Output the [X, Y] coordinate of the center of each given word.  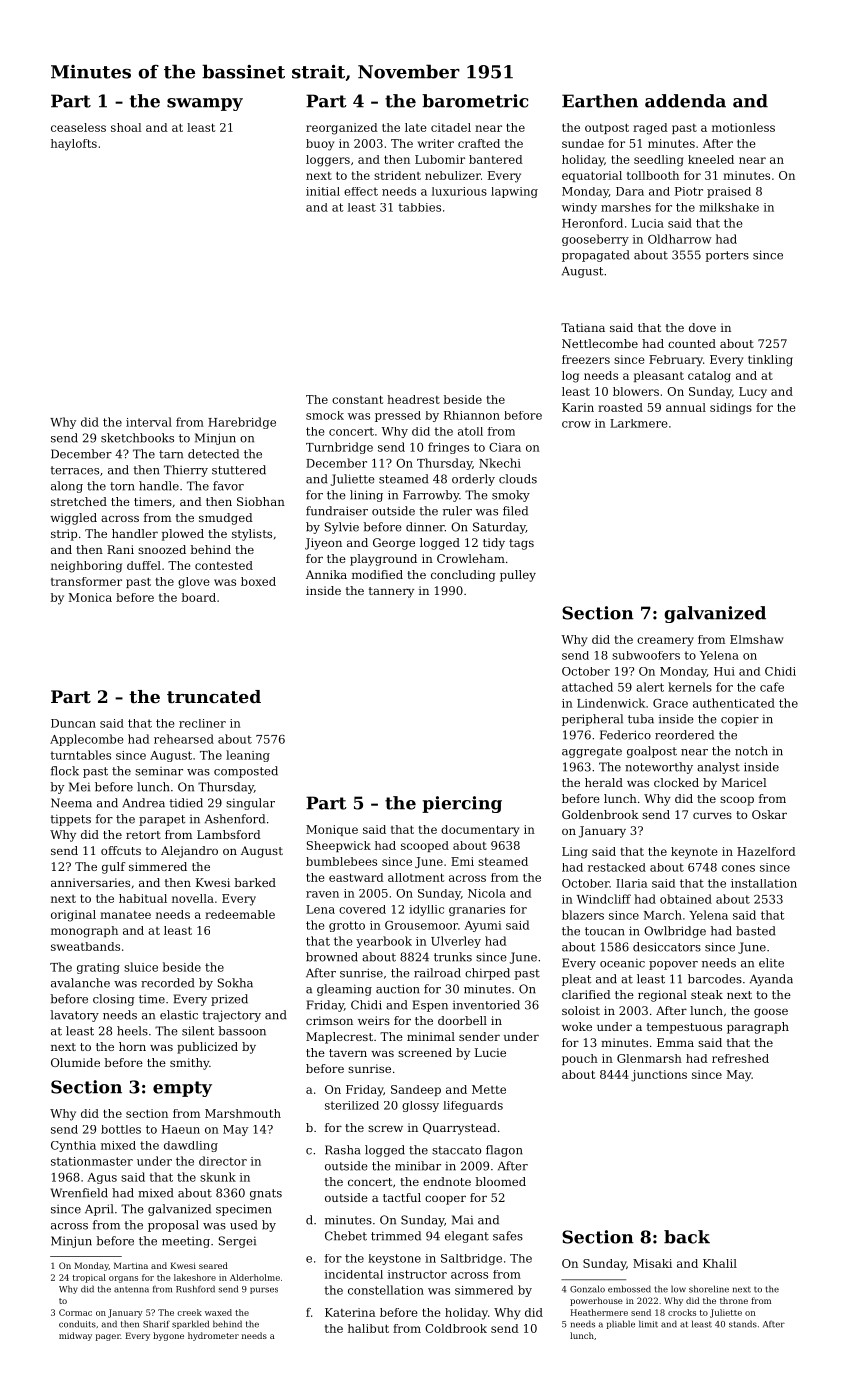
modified [377, 574]
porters [727, 256]
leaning [248, 756]
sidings [731, 409]
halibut [368, 1328]
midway [75, 1336]
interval [149, 422]
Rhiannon [472, 415]
